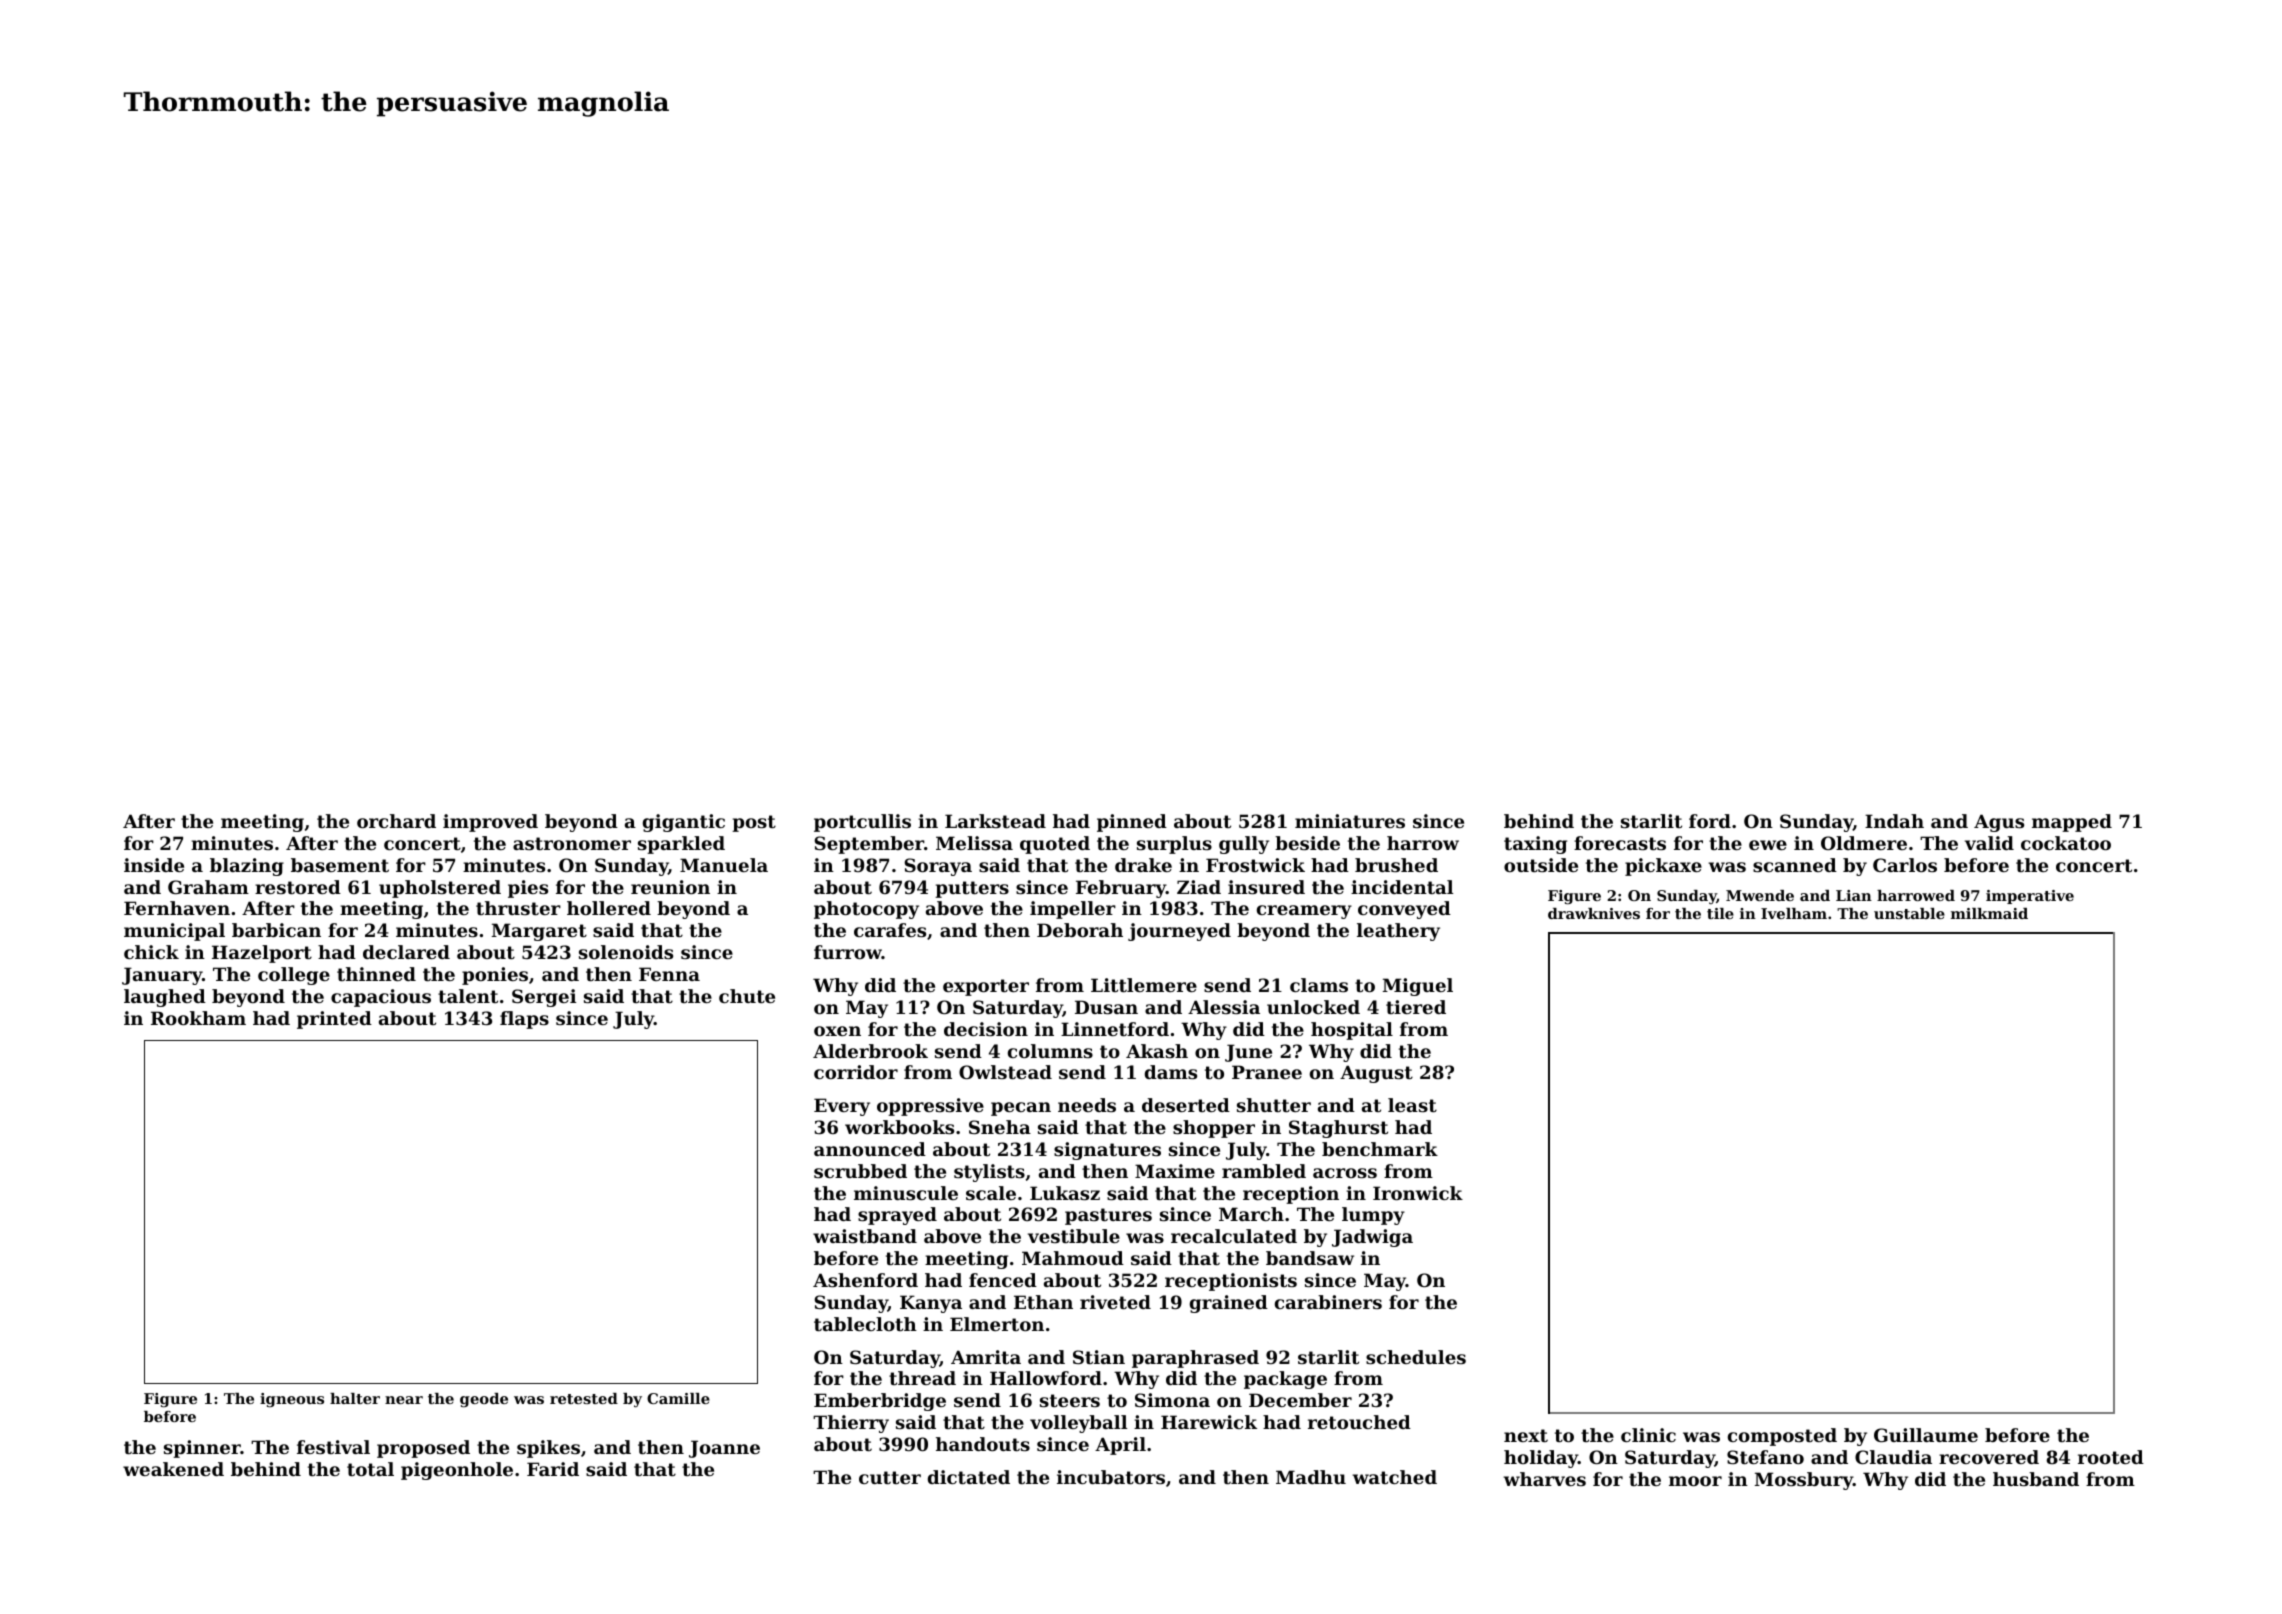 The image size is (2282, 1614). Describe the element at coordinates (396, 821) in the page. I see `orchard` at that location.
